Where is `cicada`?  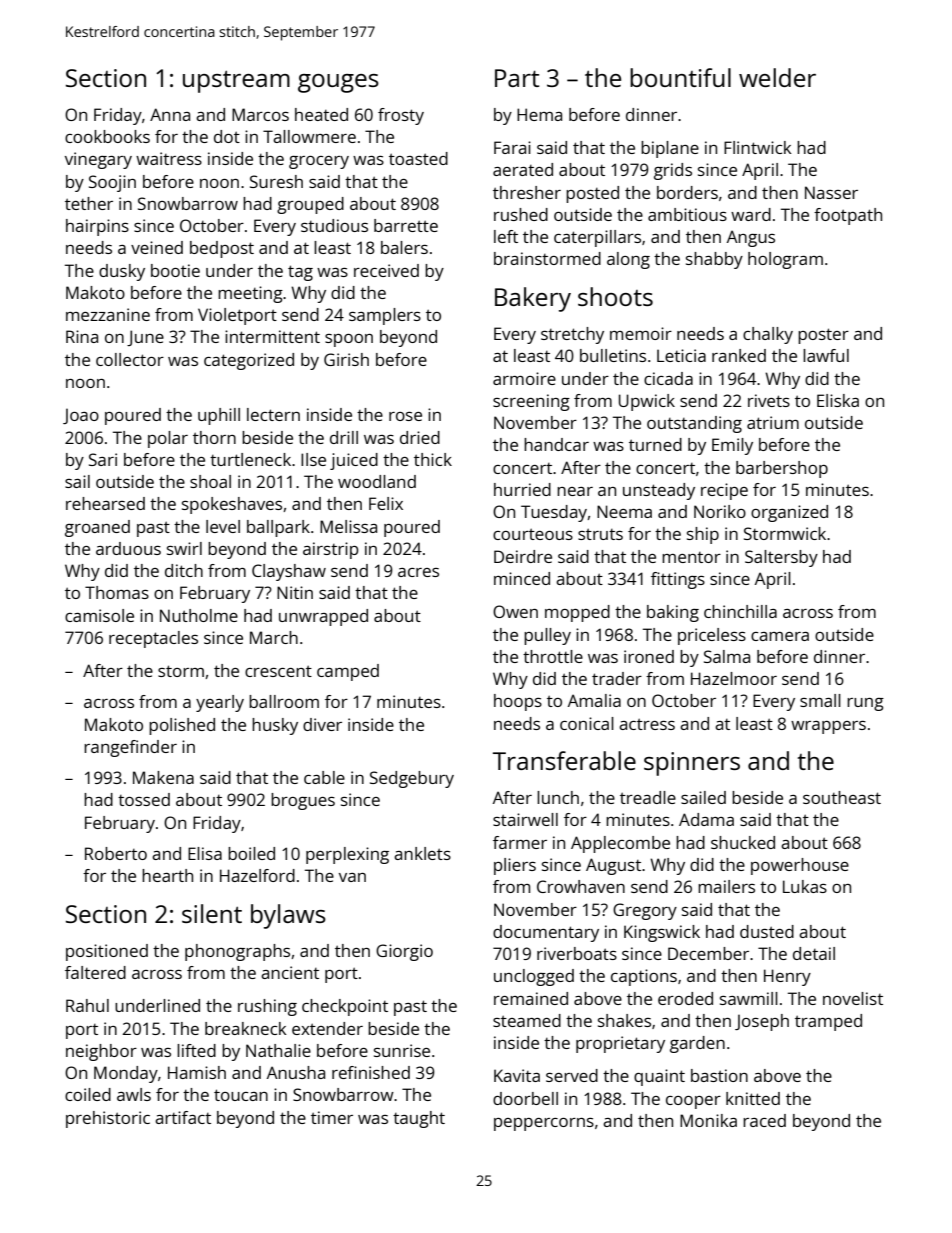
cicada is located at coordinates (668, 378).
